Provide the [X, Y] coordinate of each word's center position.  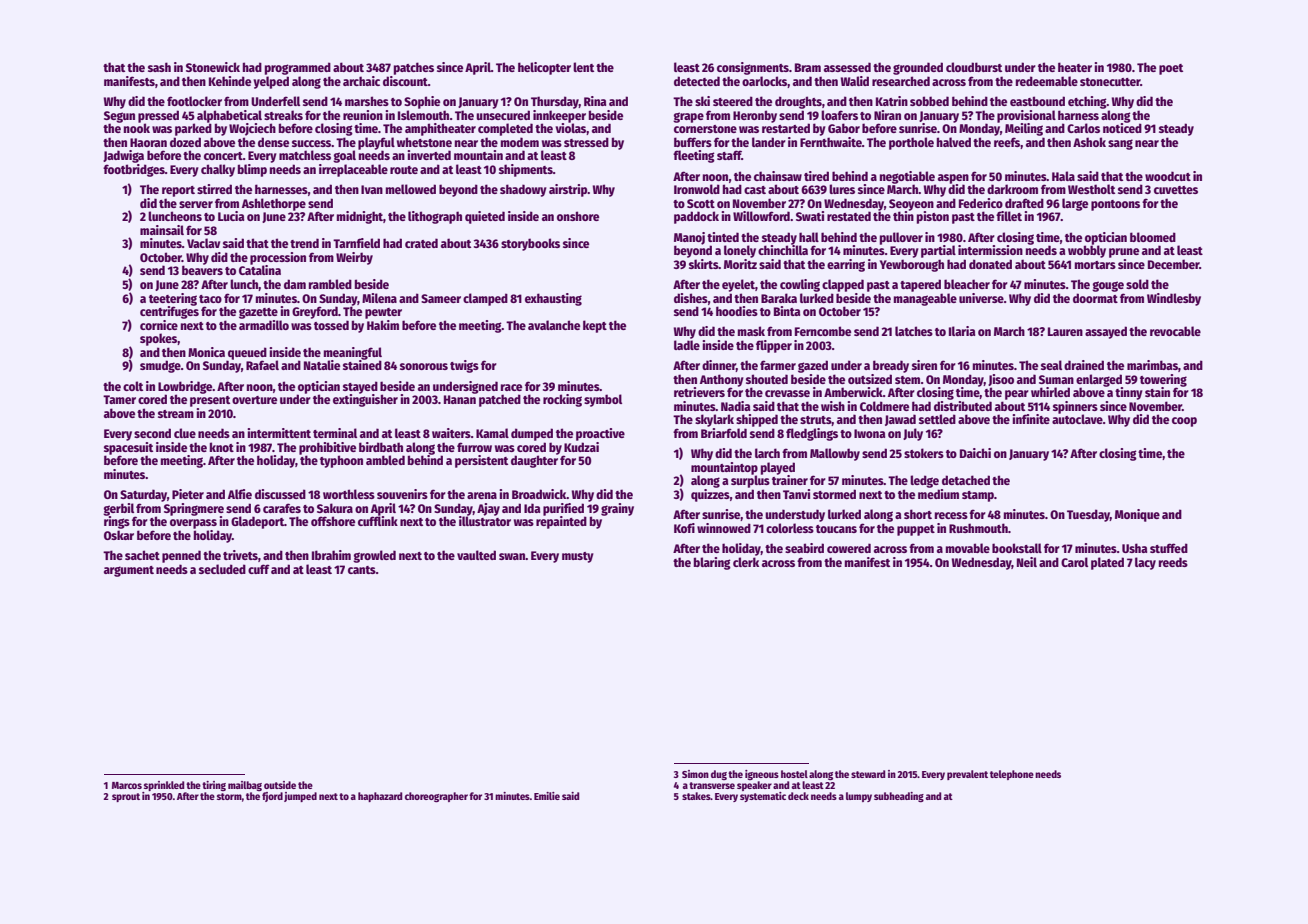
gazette [258, 313]
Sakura [335, 508]
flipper [774, 346]
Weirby [354, 258]
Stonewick [213, 67]
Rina [595, 101]
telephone [1012, 775]
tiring [214, 786]
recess [951, 515]
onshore [578, 216]
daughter [534, 461]
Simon [695, 774]
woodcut [1168, 176]
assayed [1106, 332]
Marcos [127, 785]
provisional [1026, 116]
